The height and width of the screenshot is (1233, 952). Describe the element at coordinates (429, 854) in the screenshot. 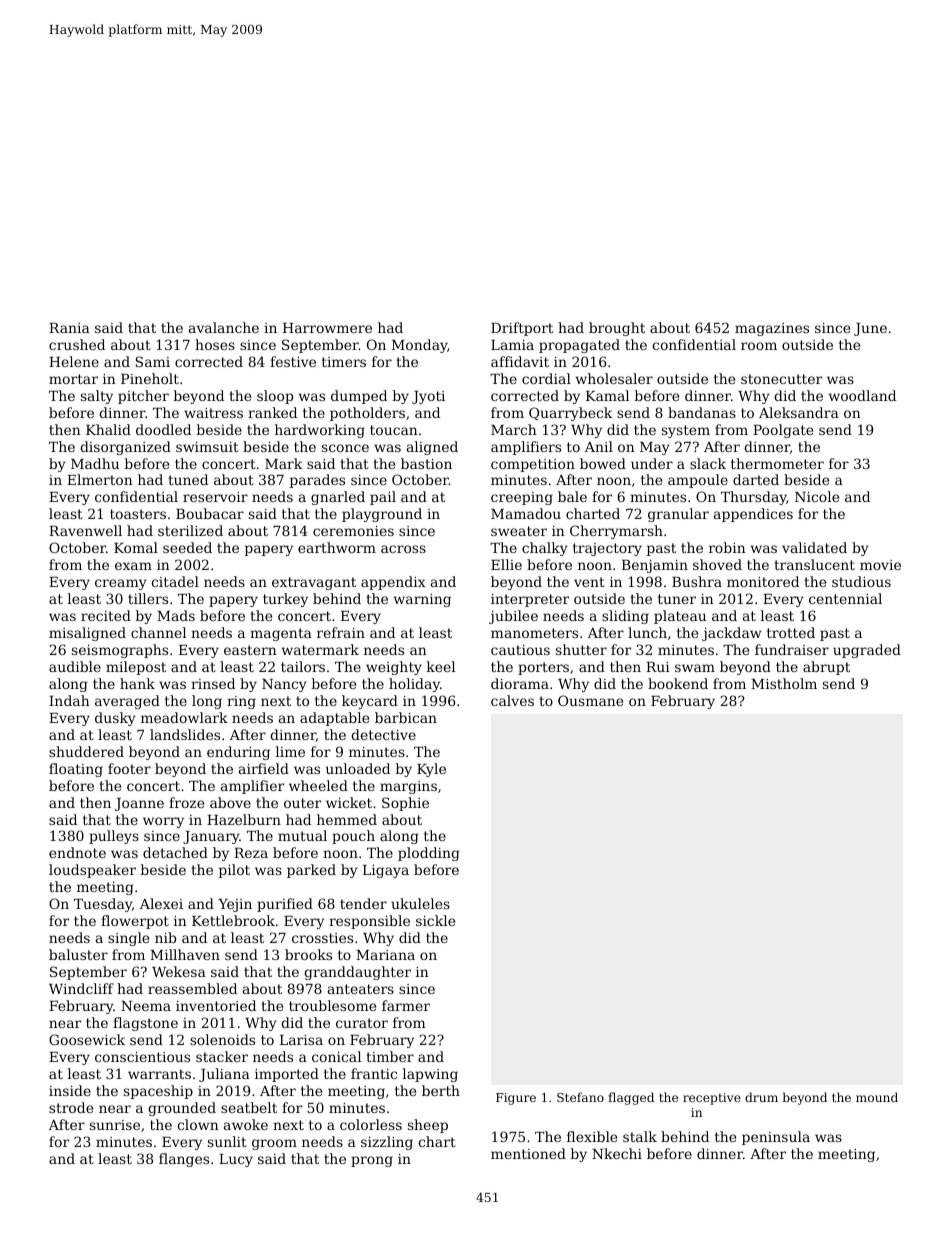

I see `plodding` at that location.
